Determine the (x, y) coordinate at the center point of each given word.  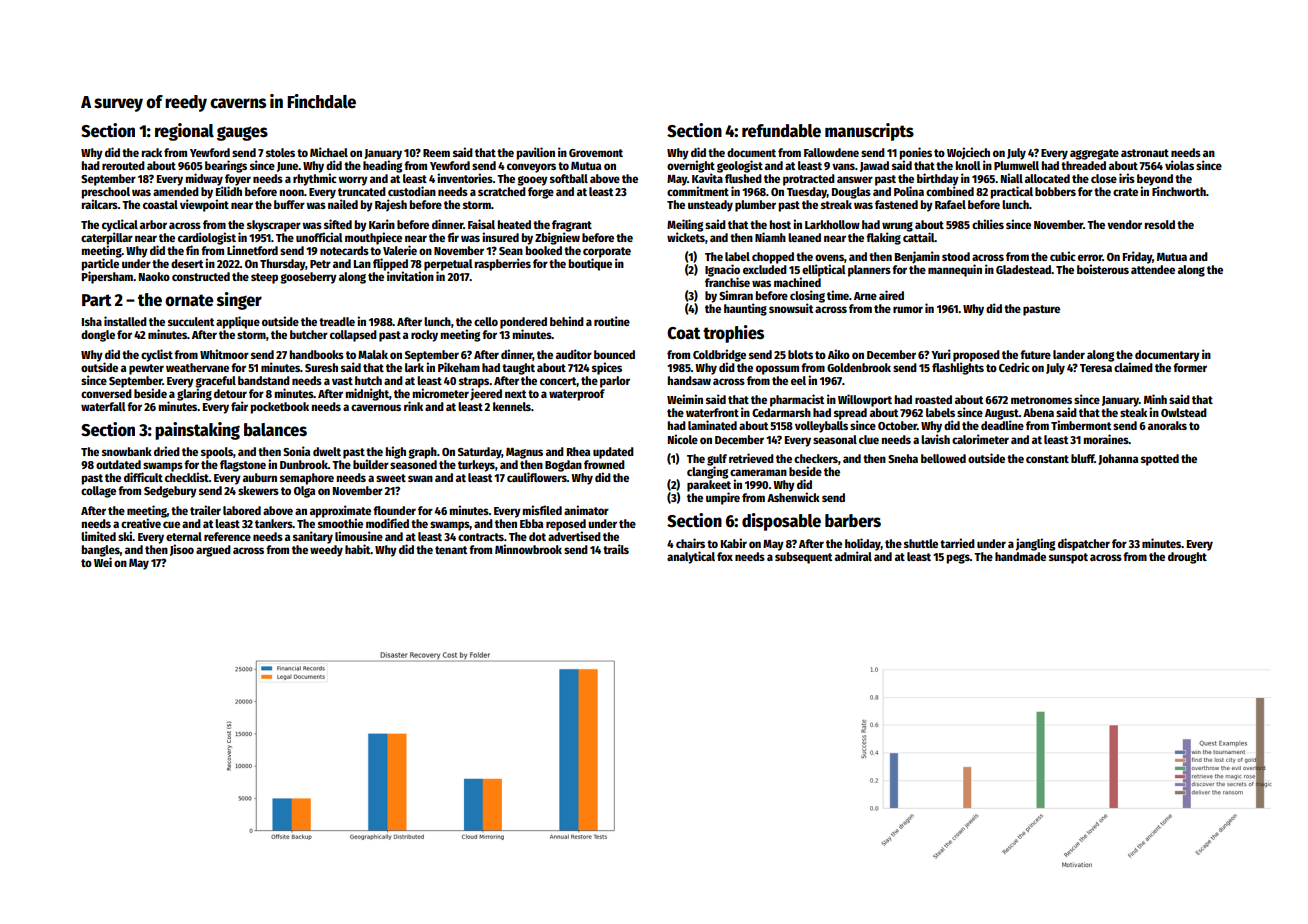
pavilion (535, 153)
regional (184, 132)
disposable (781, 522)
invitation (410, 276)
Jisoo (182, 550)
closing (807, 296)
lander (1069, 354)
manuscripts (869, 132)
